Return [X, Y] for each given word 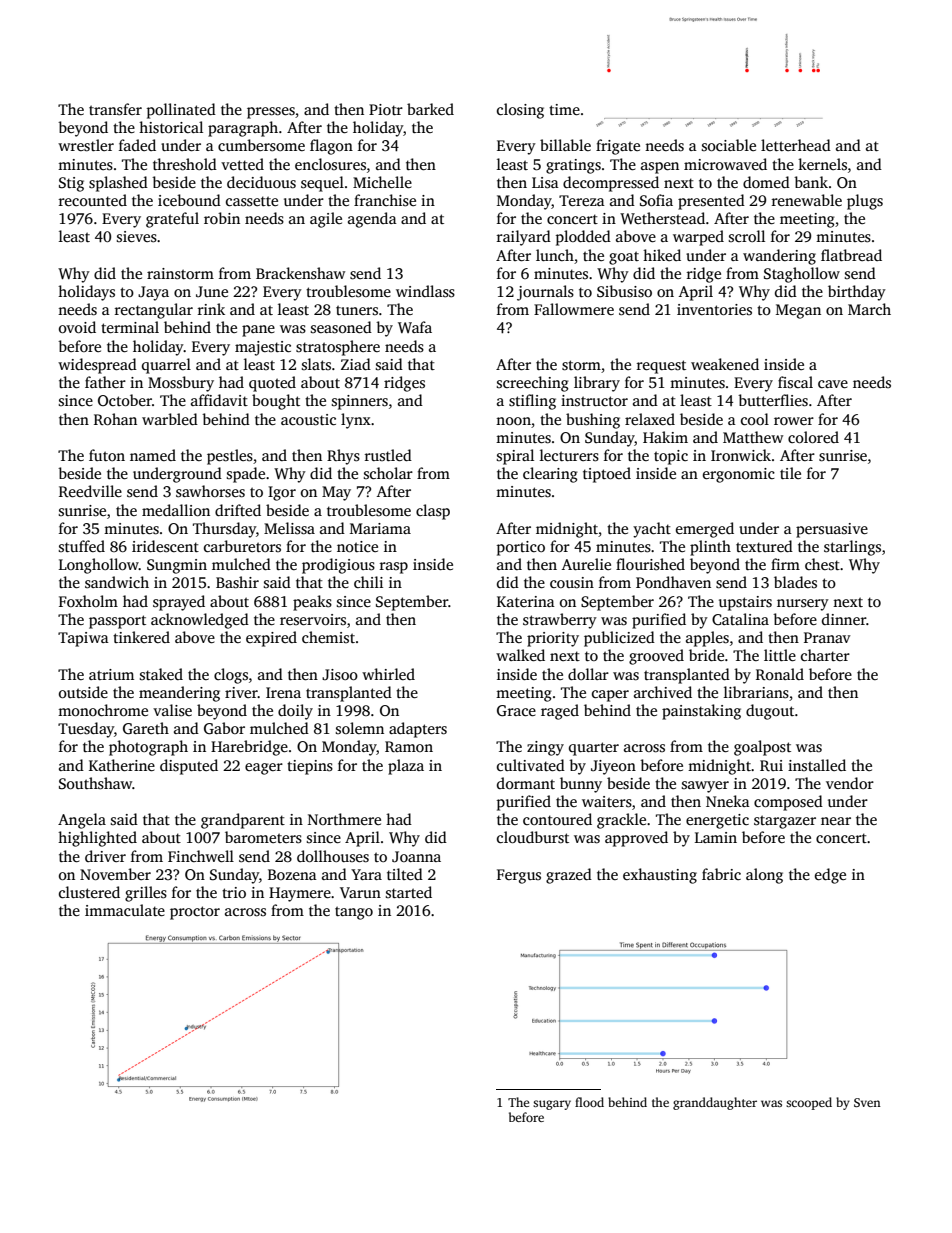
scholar [388, 473]
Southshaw [95, 783]
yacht [652, 530]
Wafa [415, 327]
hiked [662, 255]
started [409, 892]
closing [520, 111]
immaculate [125, 910]
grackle [621, 821]
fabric [721, 874]
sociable [729, 145]
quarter [594, 749]
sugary [552, 1105]
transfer [115, 109]
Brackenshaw [300, 273]
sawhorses [210, 491]
